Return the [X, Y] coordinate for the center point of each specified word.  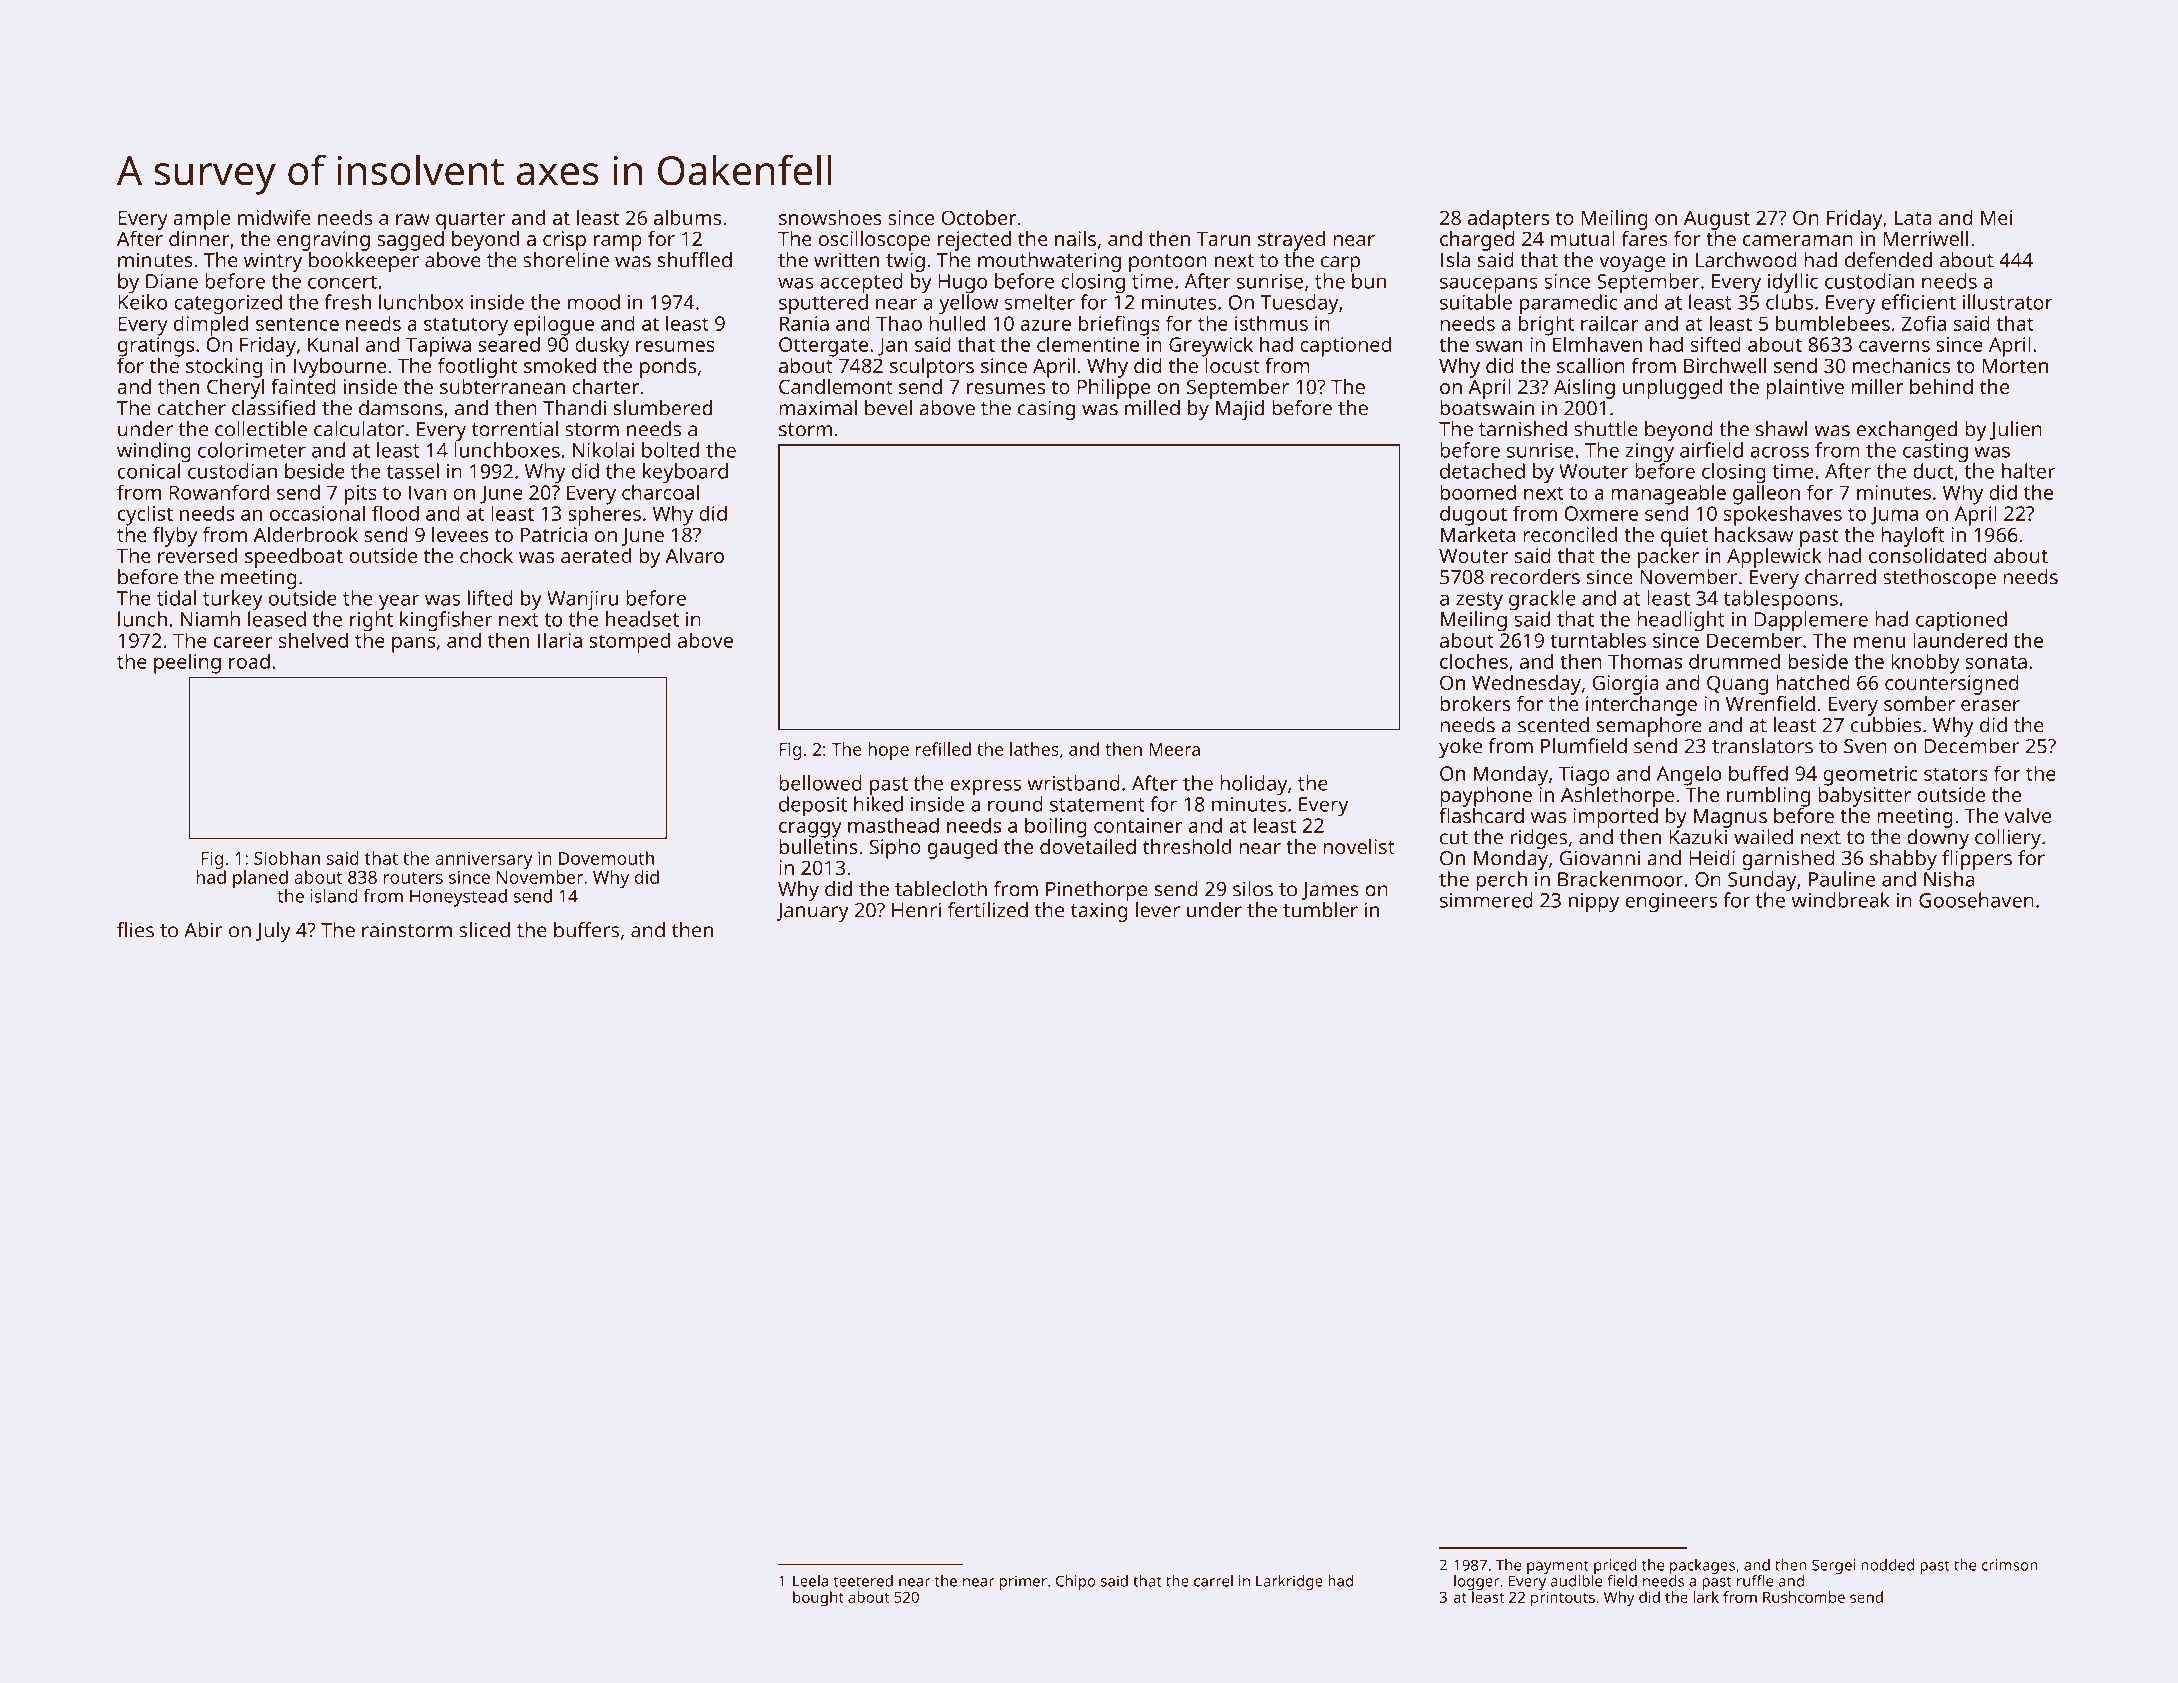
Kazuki [1698, 837]
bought [818, 1599]
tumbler [1320, 910]
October [978, 217]
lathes [1034, 749]
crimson [2010, 1565]
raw [413, 219]
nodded [1887, 1565]
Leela [810, 1581]
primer [1023, 1582]
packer [1668, 558]
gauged [962, 849]
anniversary [484, 860]
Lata [1913, 218]
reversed [197, 555]
